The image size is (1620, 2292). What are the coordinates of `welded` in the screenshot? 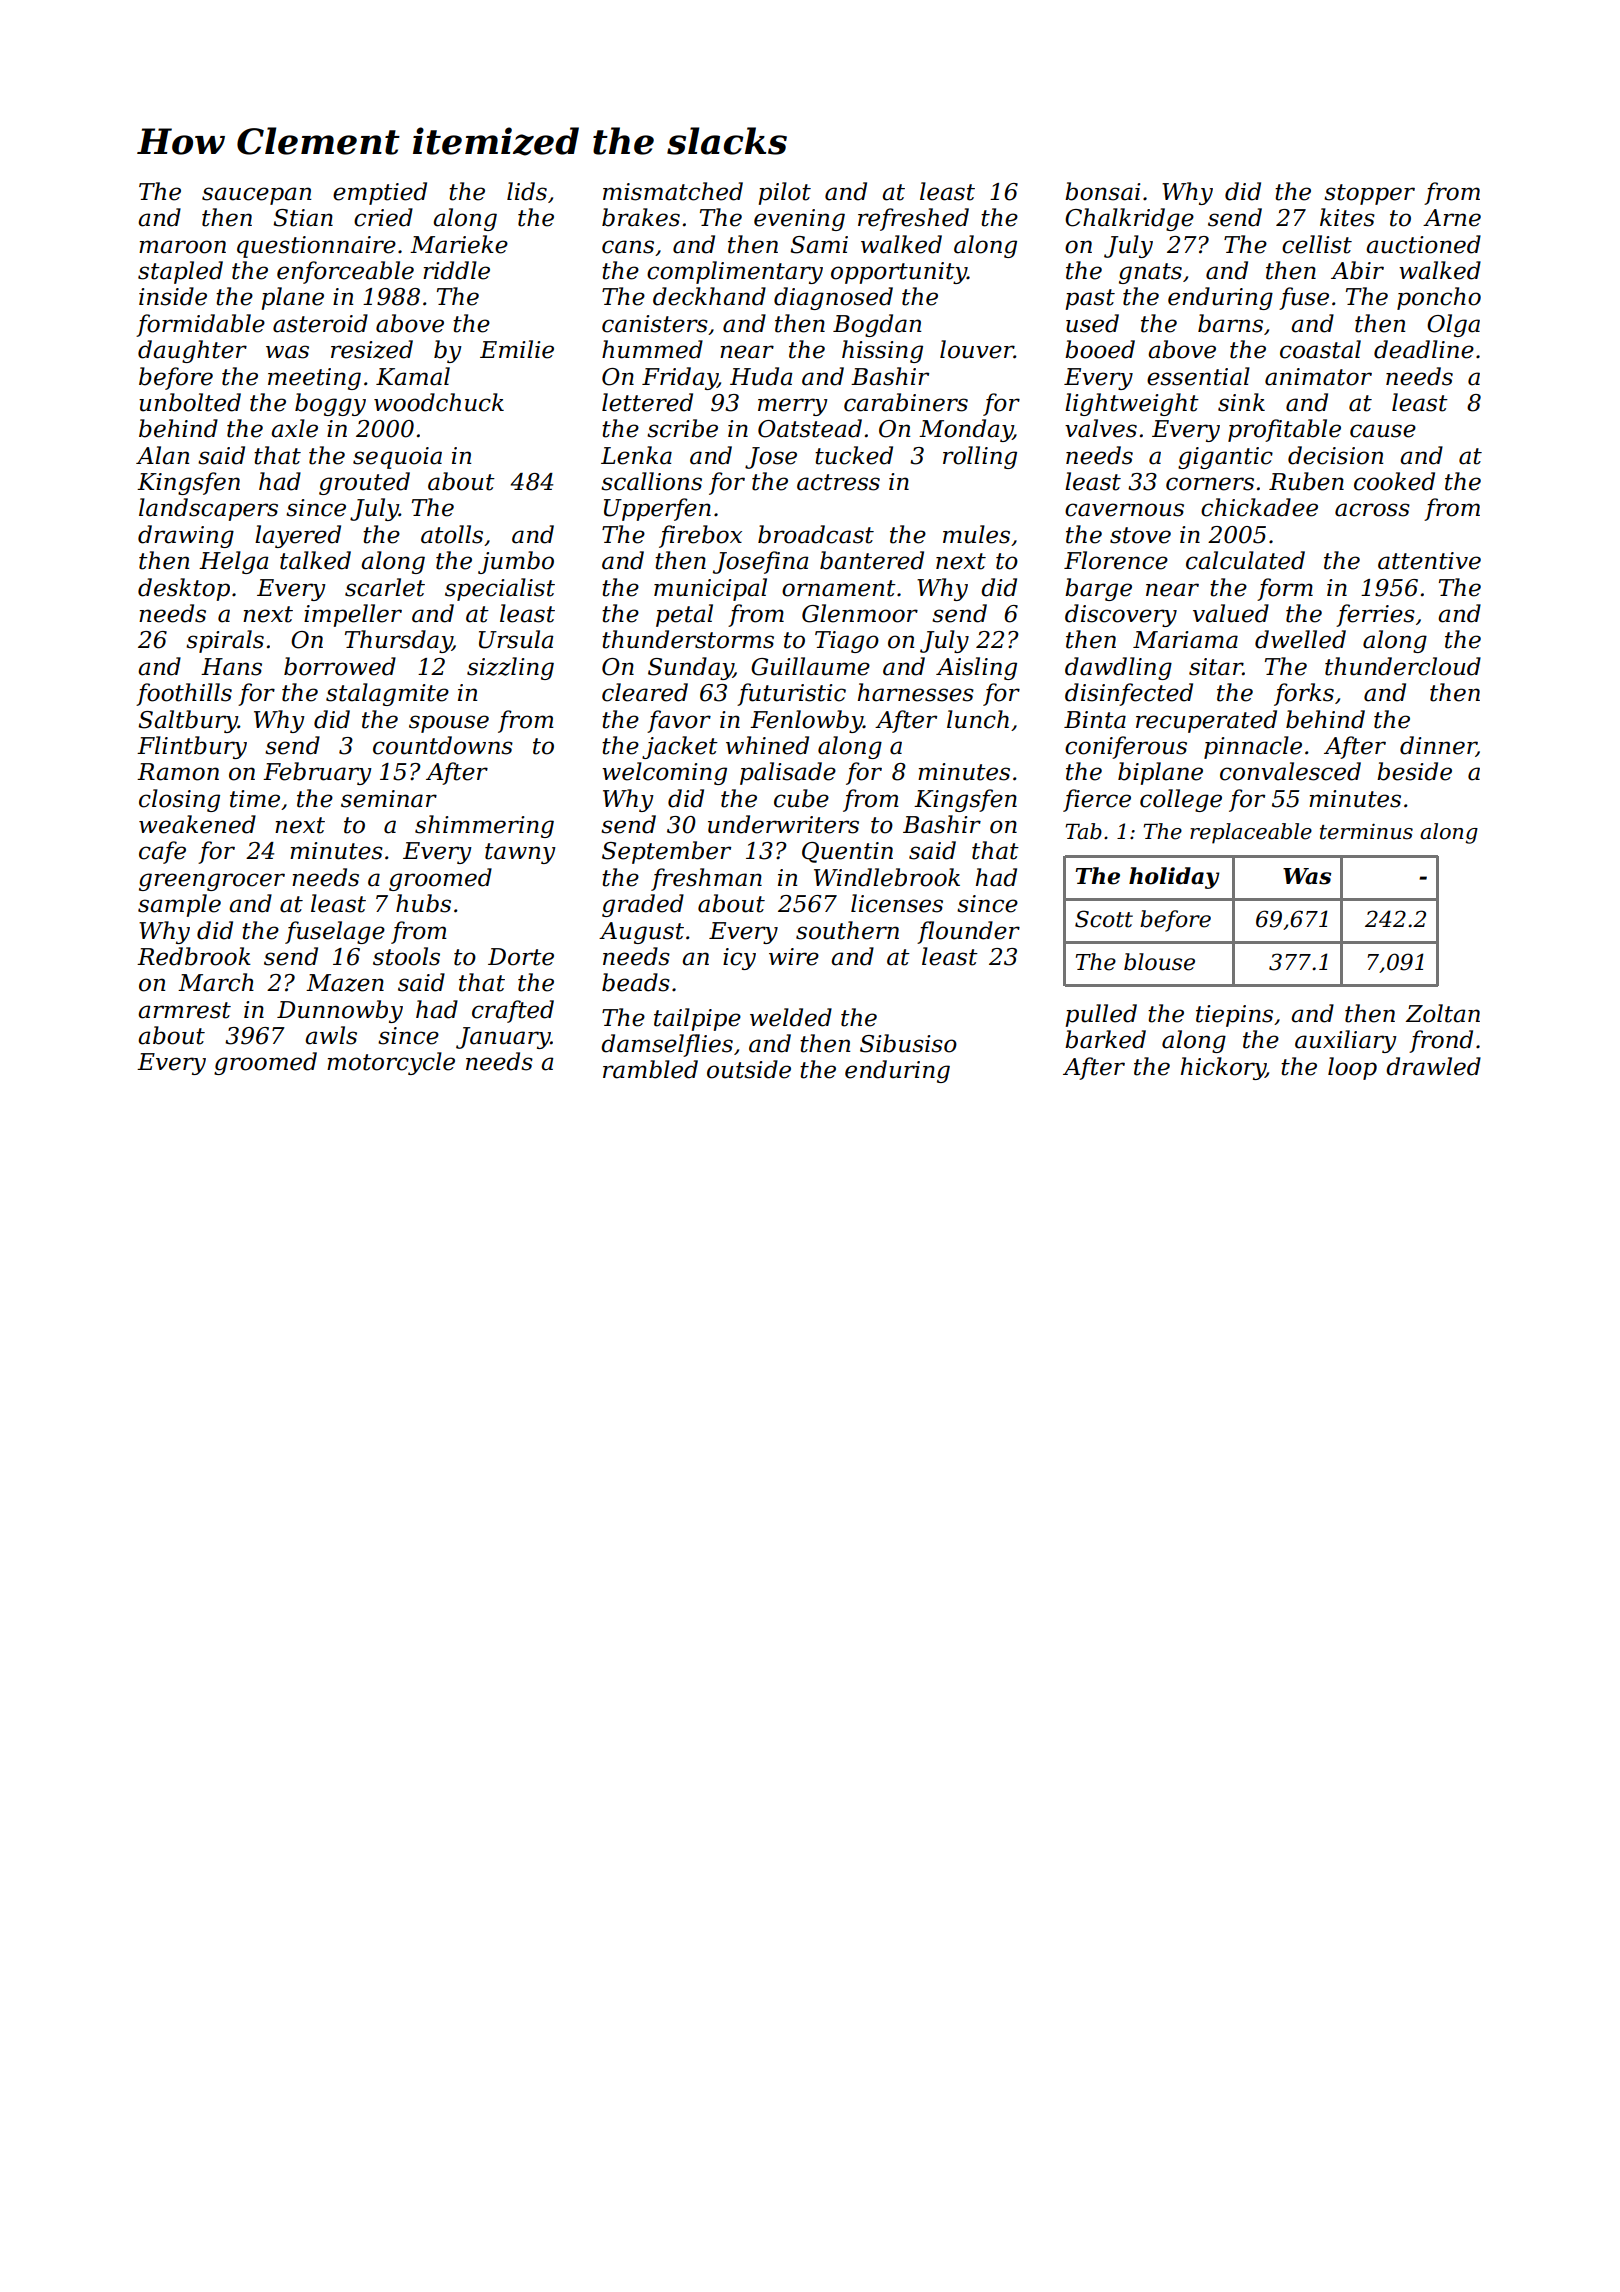 It's located at (791, 1017).
